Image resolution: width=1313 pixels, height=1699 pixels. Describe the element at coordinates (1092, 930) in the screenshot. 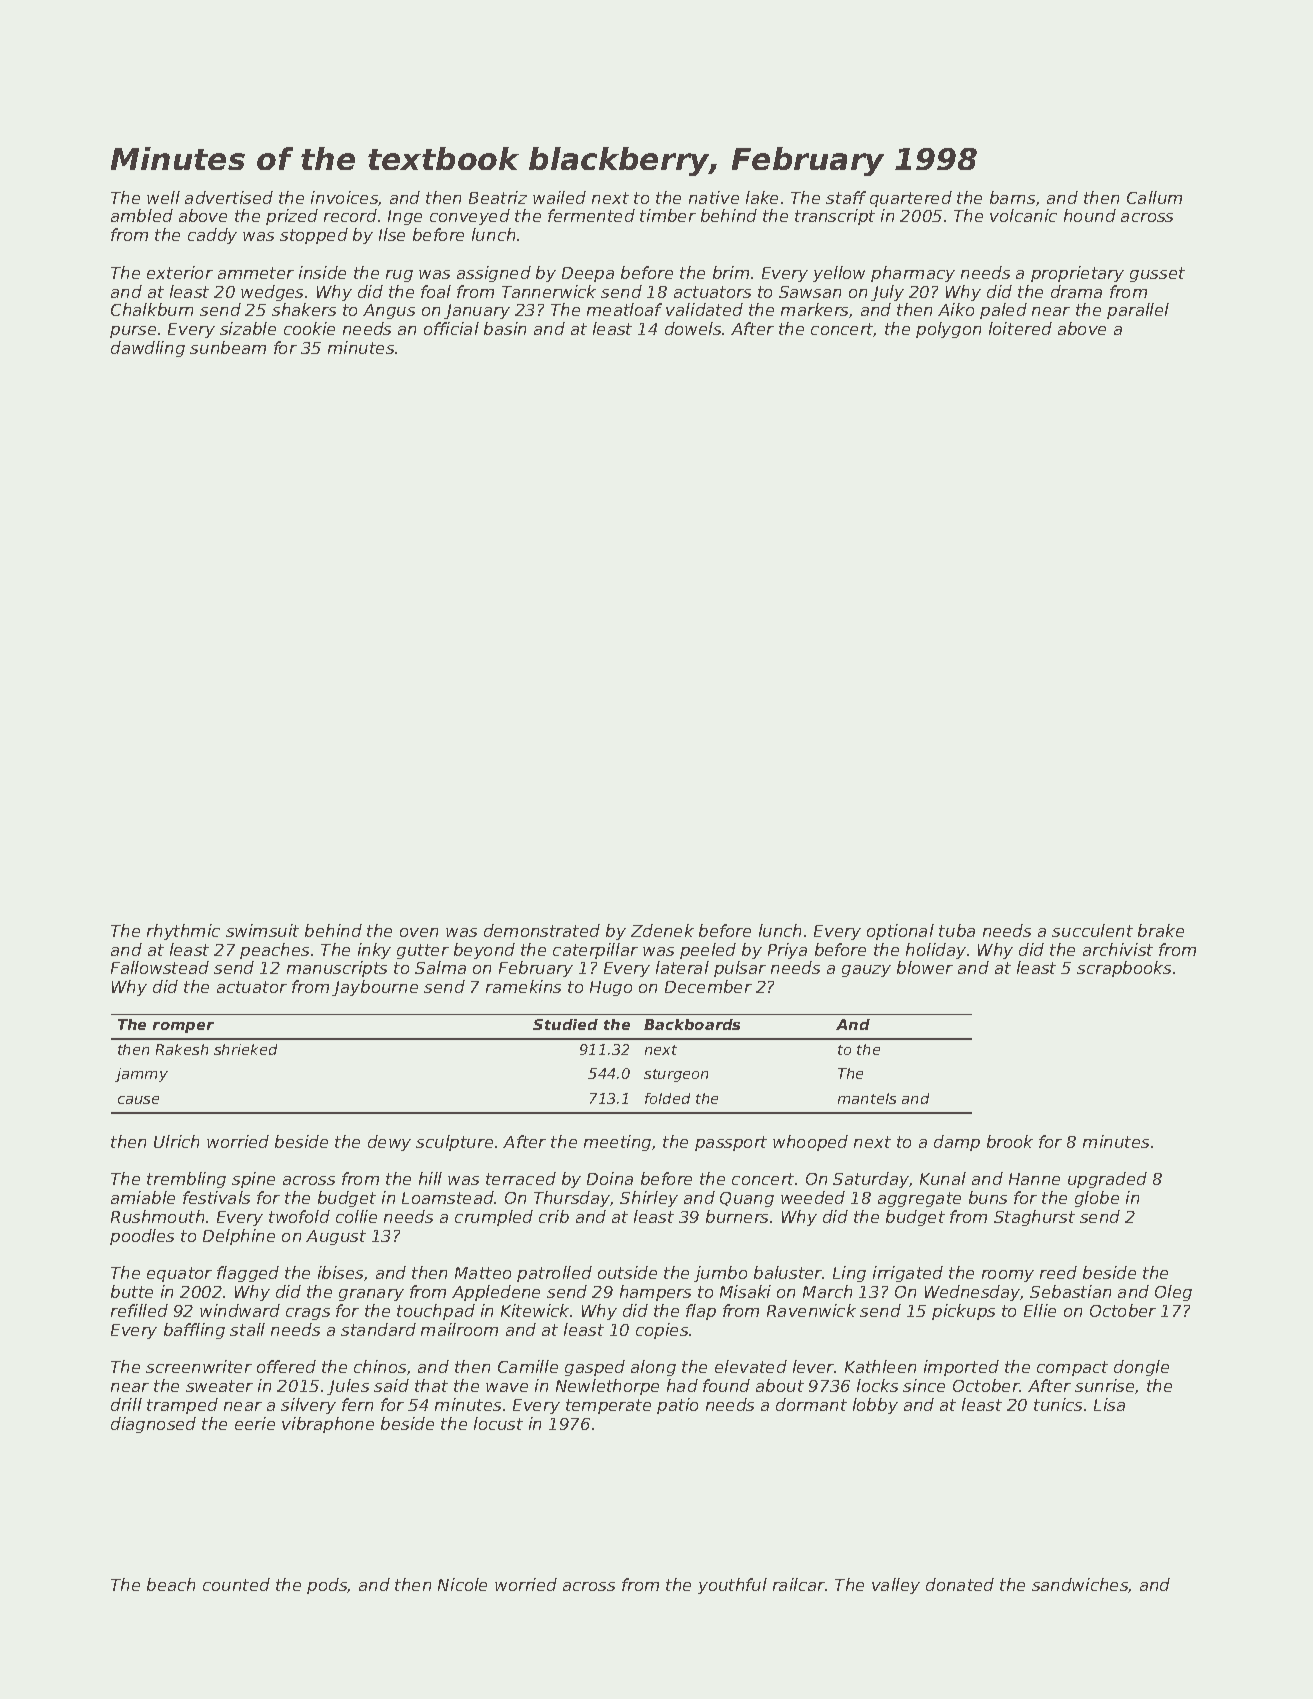

I see `succulent` at that location.
